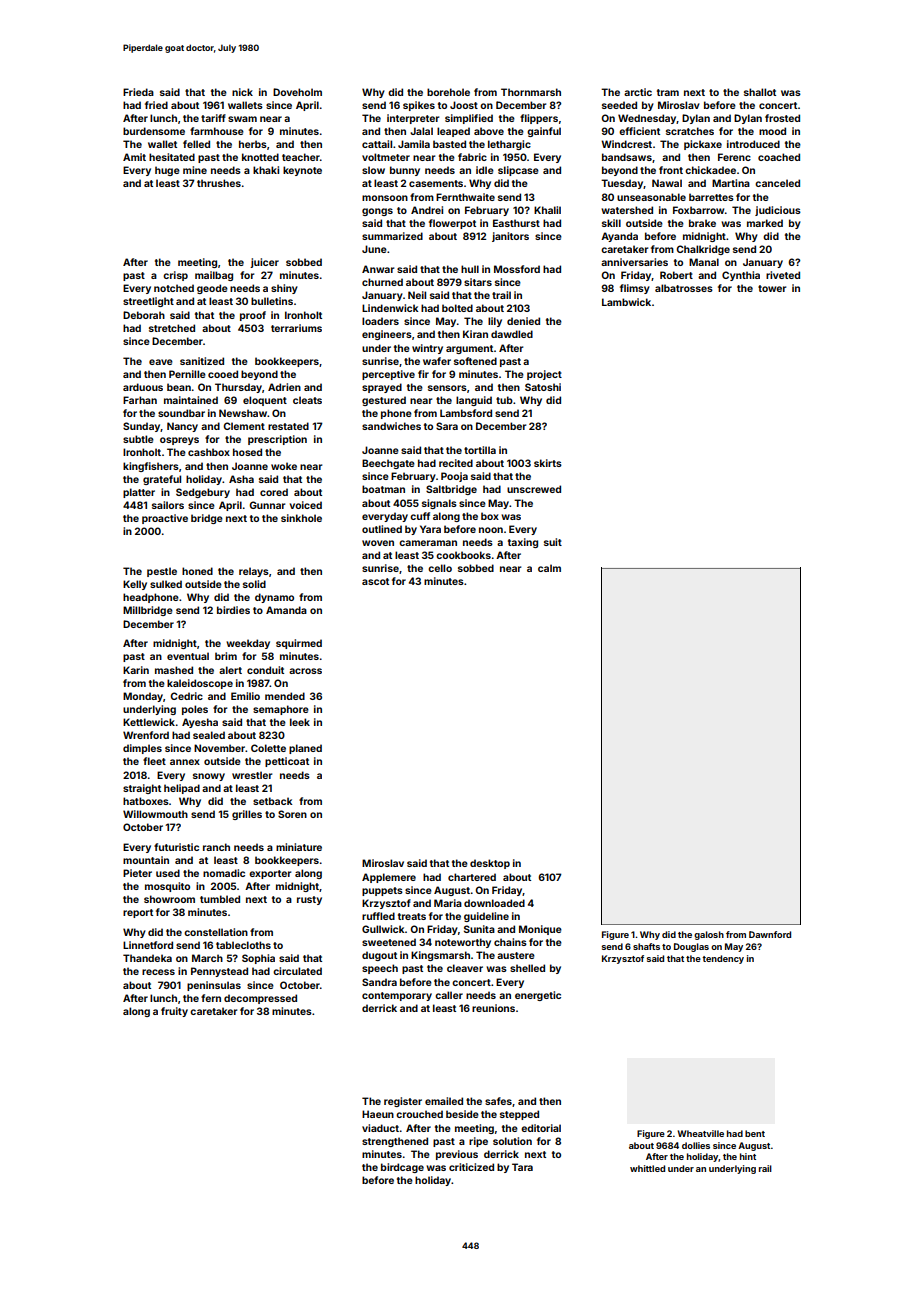 The width and height of the screenshot is (924, 1308). I want to click on frosted, so click(782, 118).
